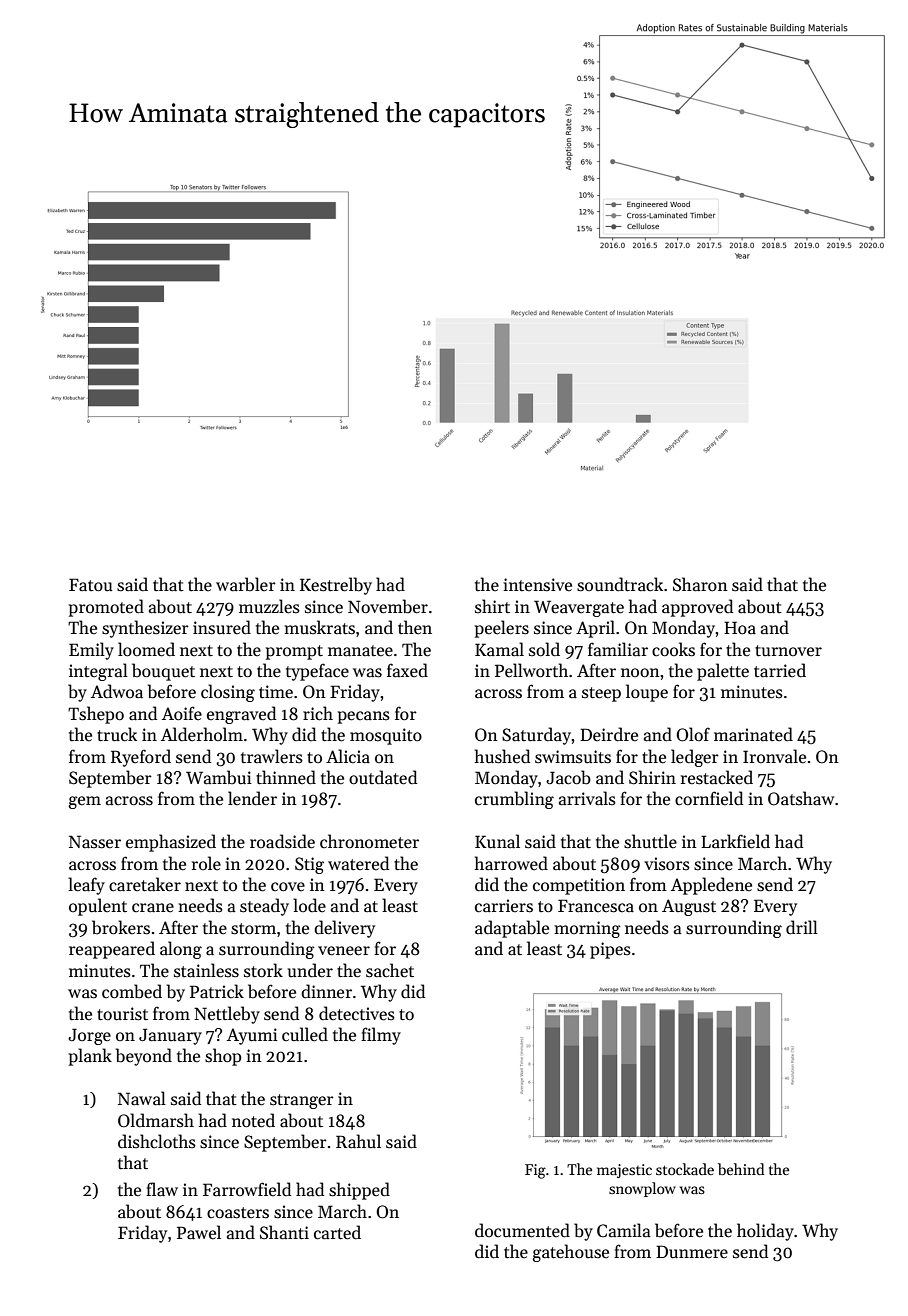 This image has width=908, height=1316. Describe the element at coordinates (774, 756) in the image. I see `Ironvale` at that location.
